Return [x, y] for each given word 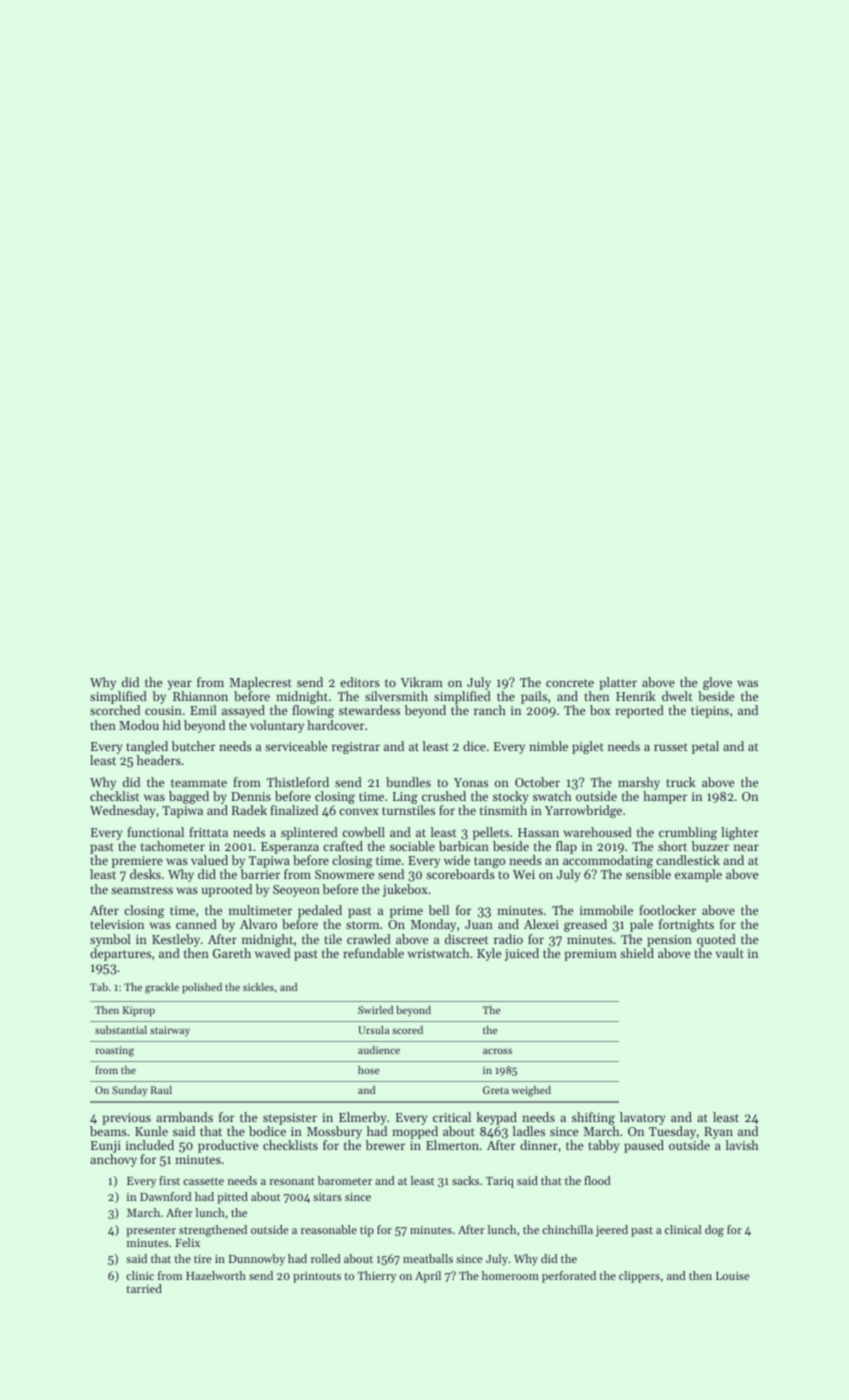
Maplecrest [261, 683]
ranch [490, 710]
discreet [467, 939]
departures [120, 954]
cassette [203, 1181]
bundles [408, 782]
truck [681, 782]
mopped [415, 1132]
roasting [115, 1051]
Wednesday [123, 811]
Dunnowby [257, 1260]
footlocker [667, 910]
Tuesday [672, 1132]
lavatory [643, 1118]
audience [379, 1050]
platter [618, 683]
